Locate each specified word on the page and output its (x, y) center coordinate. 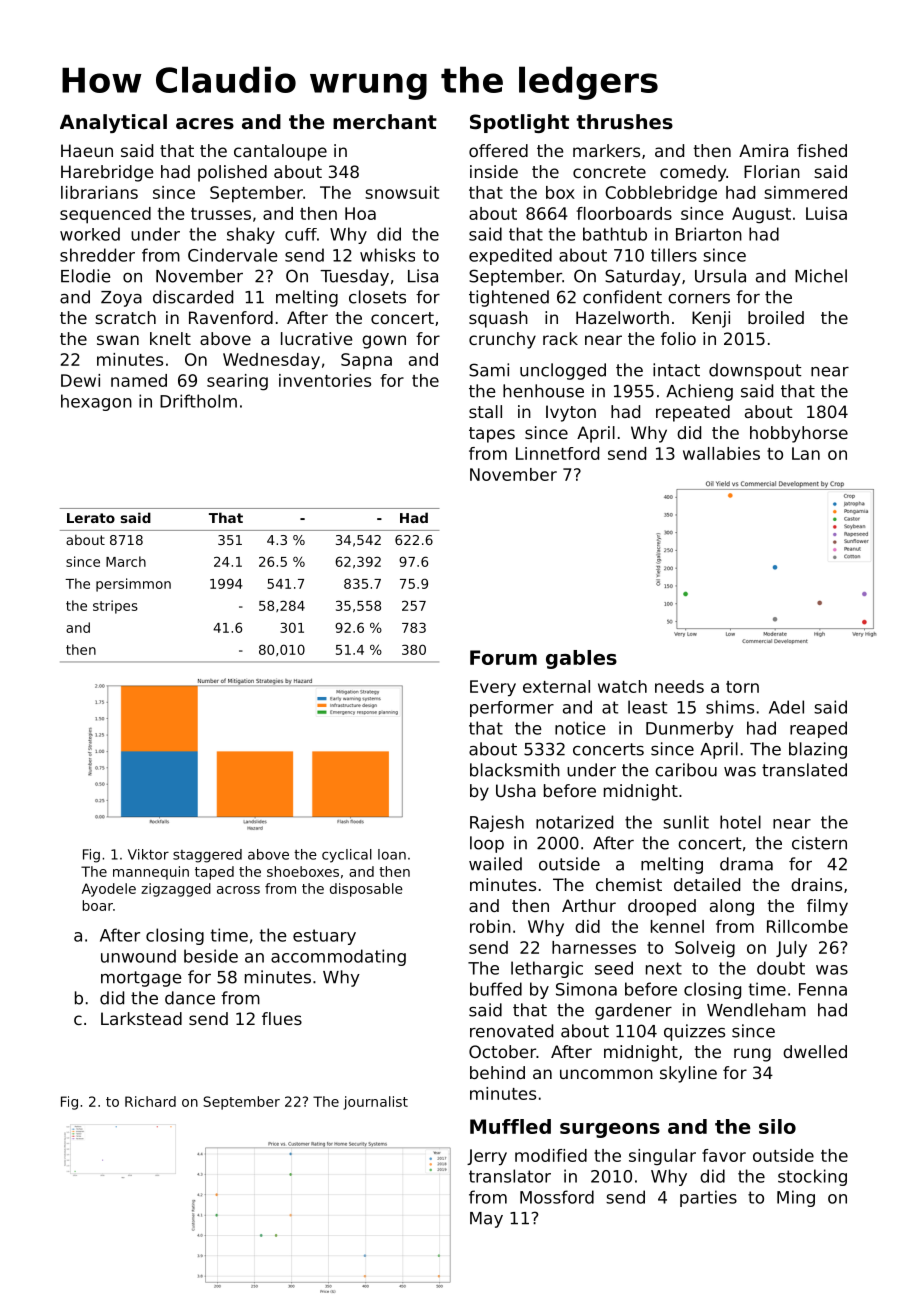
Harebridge (107, 173)
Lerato (91, 518)
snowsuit (402, 192)
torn (742, 687)
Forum (503, 657)
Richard (150, 1101)
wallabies (721, 453)
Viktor (148, 854)
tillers (674, 255)
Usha (516, 790)
